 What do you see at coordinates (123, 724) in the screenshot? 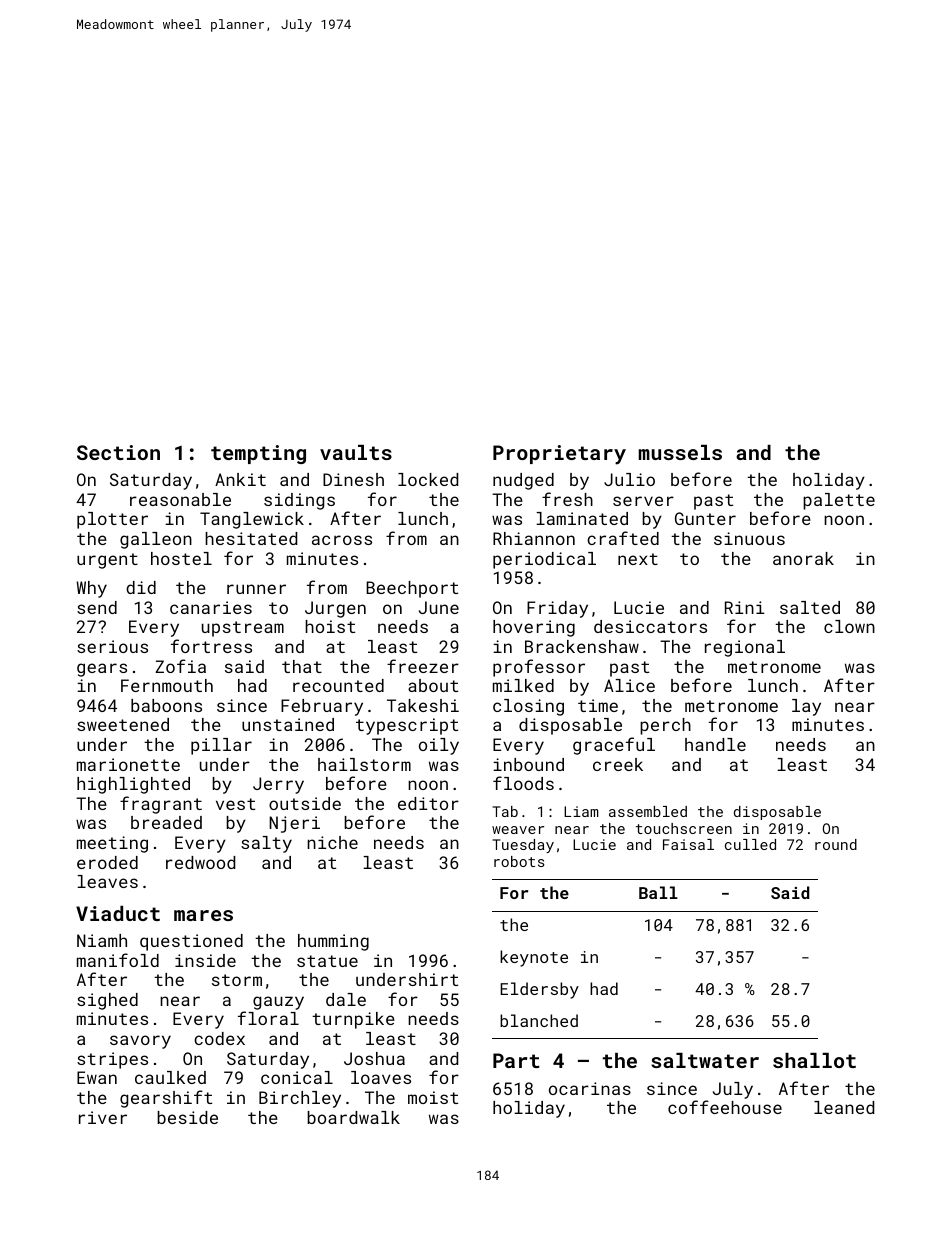
I see `sweetened` at bounding box center [123, 724].
